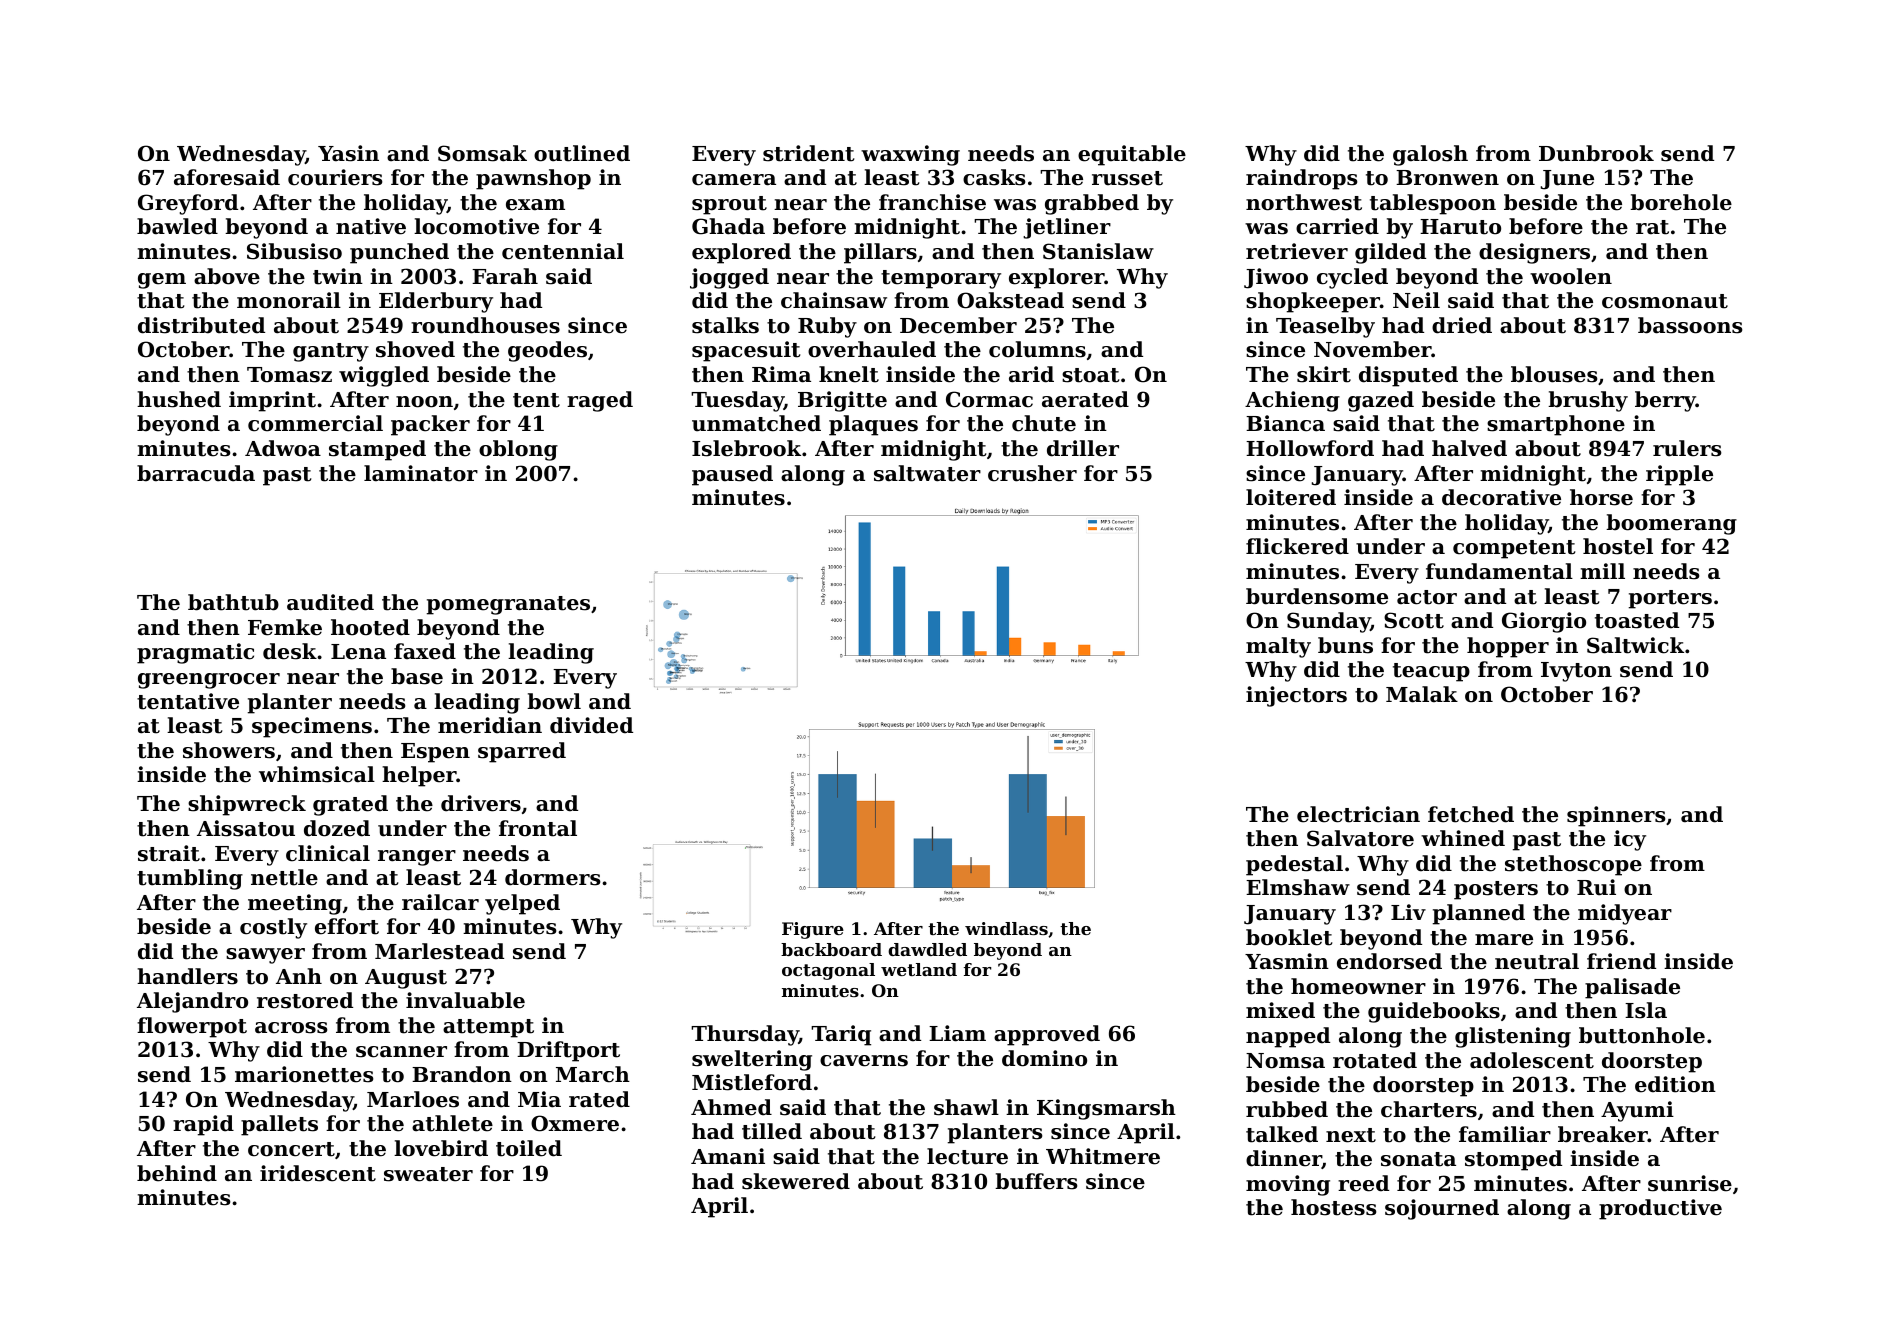 The image size is (1882, 1331). Describe the element at coordinates (348, 153) in the image. I see `Yasin` at that location.
